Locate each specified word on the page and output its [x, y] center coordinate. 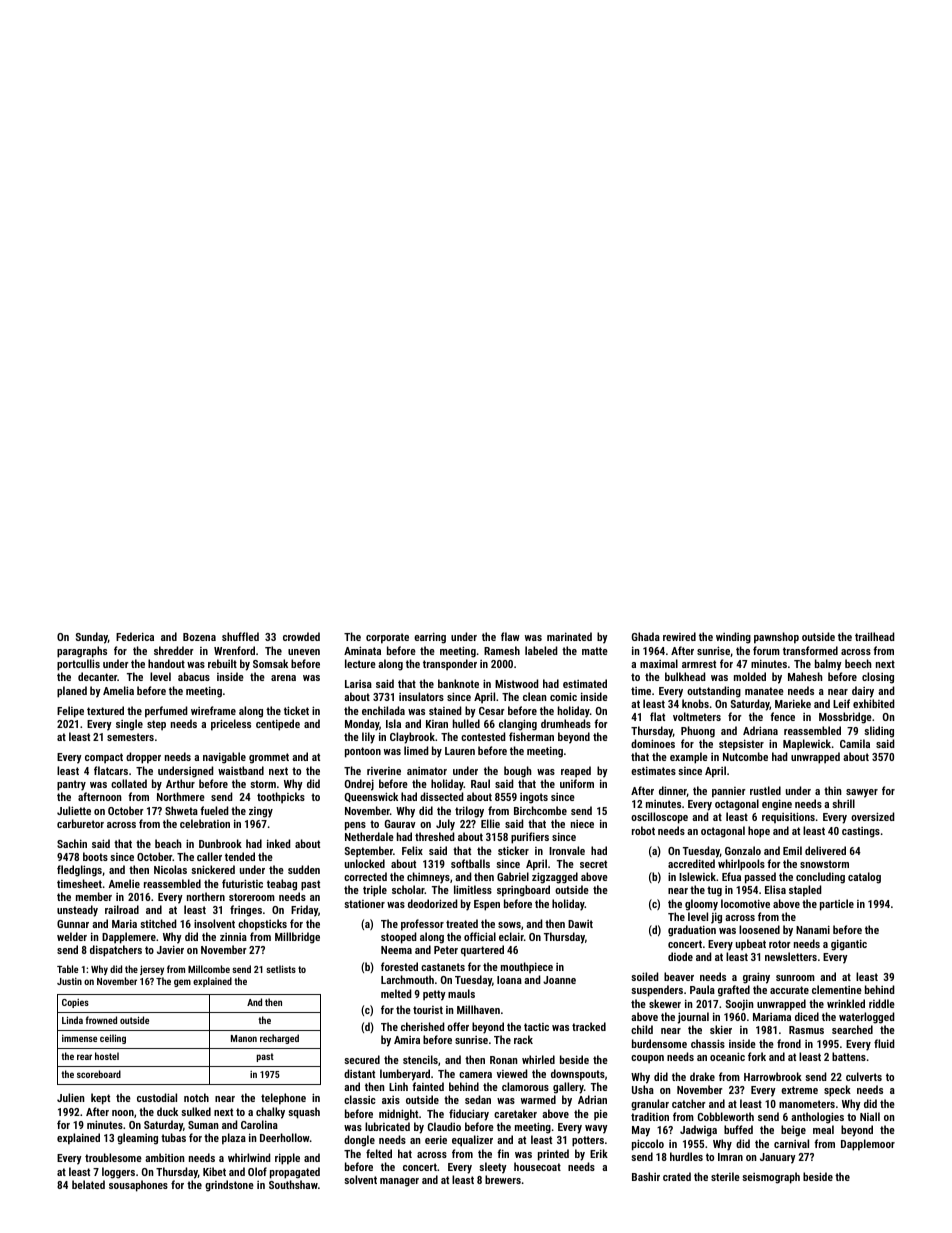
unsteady [77, 911]
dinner [673, 791]
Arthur [180, 783]
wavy [596, 1129]
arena [283, 678]
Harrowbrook [773, 1076]
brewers [503, 1179]
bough [518, 772]
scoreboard [99, 1074]
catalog [864, 878]
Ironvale [567, 850]
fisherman [531, 736]
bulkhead [685, 676]
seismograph [771, 1178]
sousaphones [138, 1186]
